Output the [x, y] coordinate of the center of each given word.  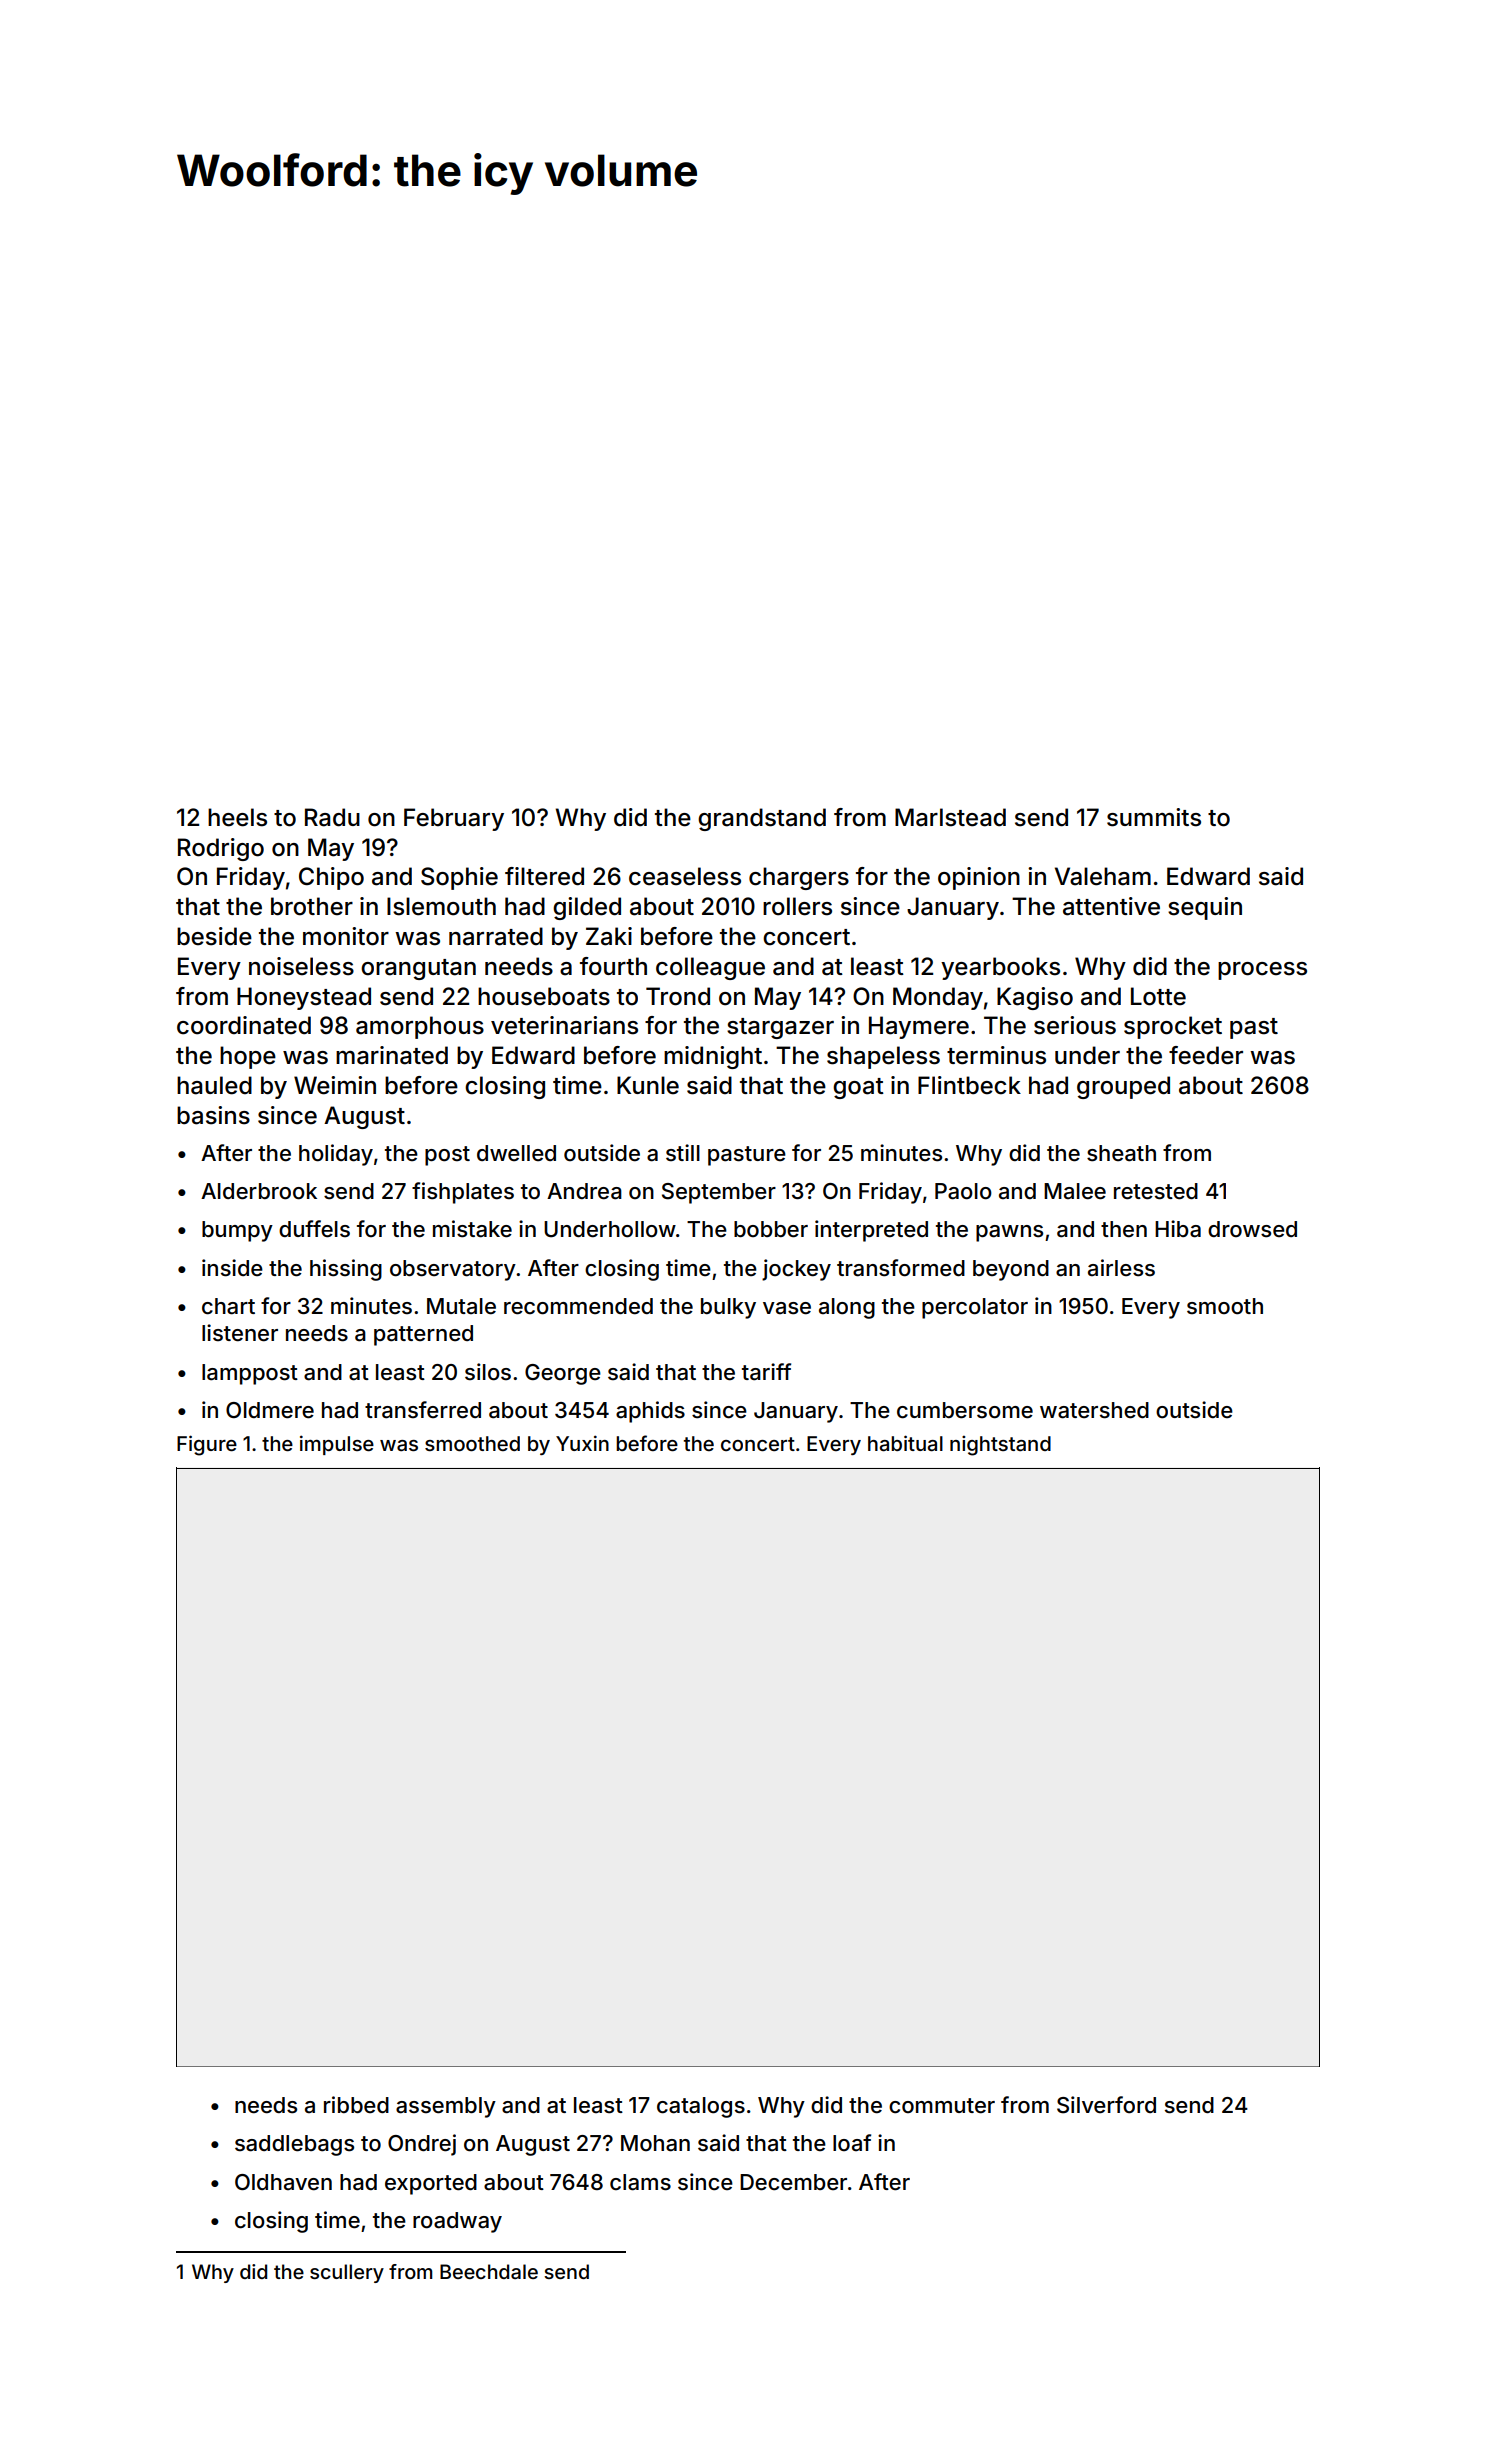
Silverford [1106, 2105]
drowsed [1252, 1229]
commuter [942, 2106]
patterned [423, 1335]
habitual [905, 1443]
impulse [337, 1445]
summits [1154, 817]
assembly [446, 2107]
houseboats [544, 996]
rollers [797, 906]
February [454, 819]
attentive [1111, 906]
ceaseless [685, 876]
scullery [347, 2273]
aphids [650, 1412]
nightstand [1000, 1446]
